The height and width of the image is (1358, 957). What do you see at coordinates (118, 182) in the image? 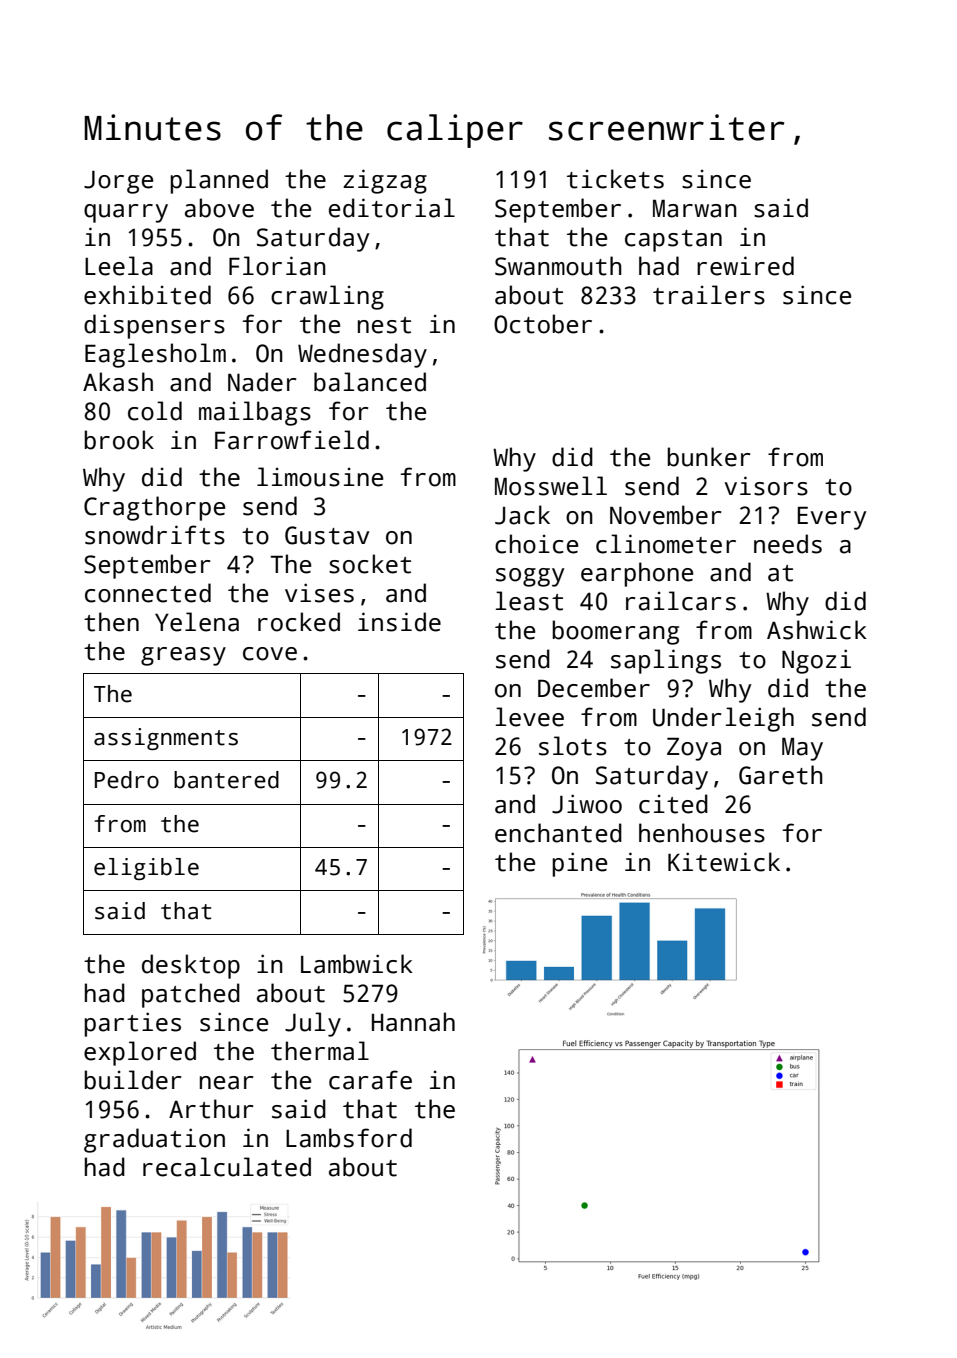
I see `Jorge` at bounding box center [118, 182].
